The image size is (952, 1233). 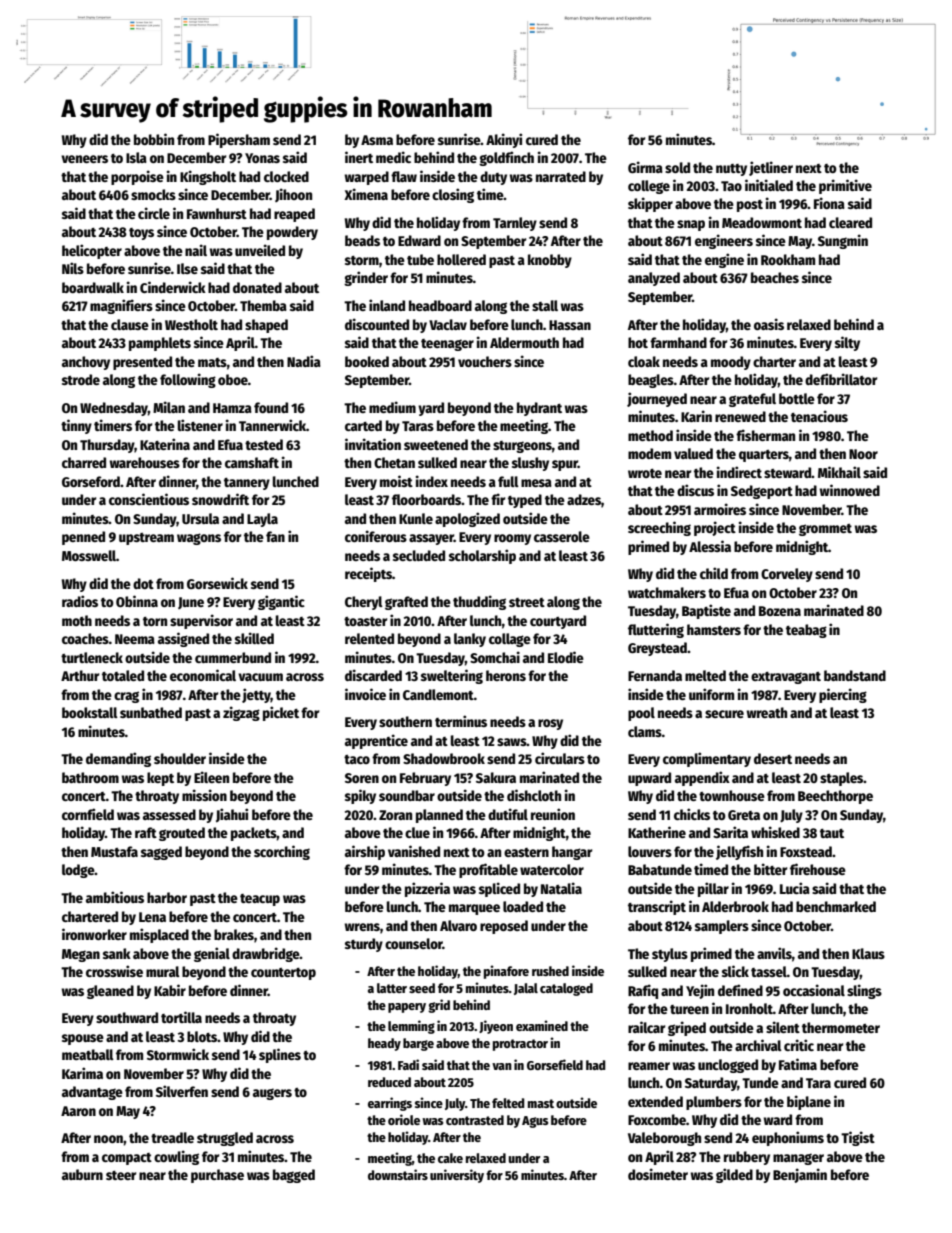 I want to click on booked, so click(x=367, y=361).
